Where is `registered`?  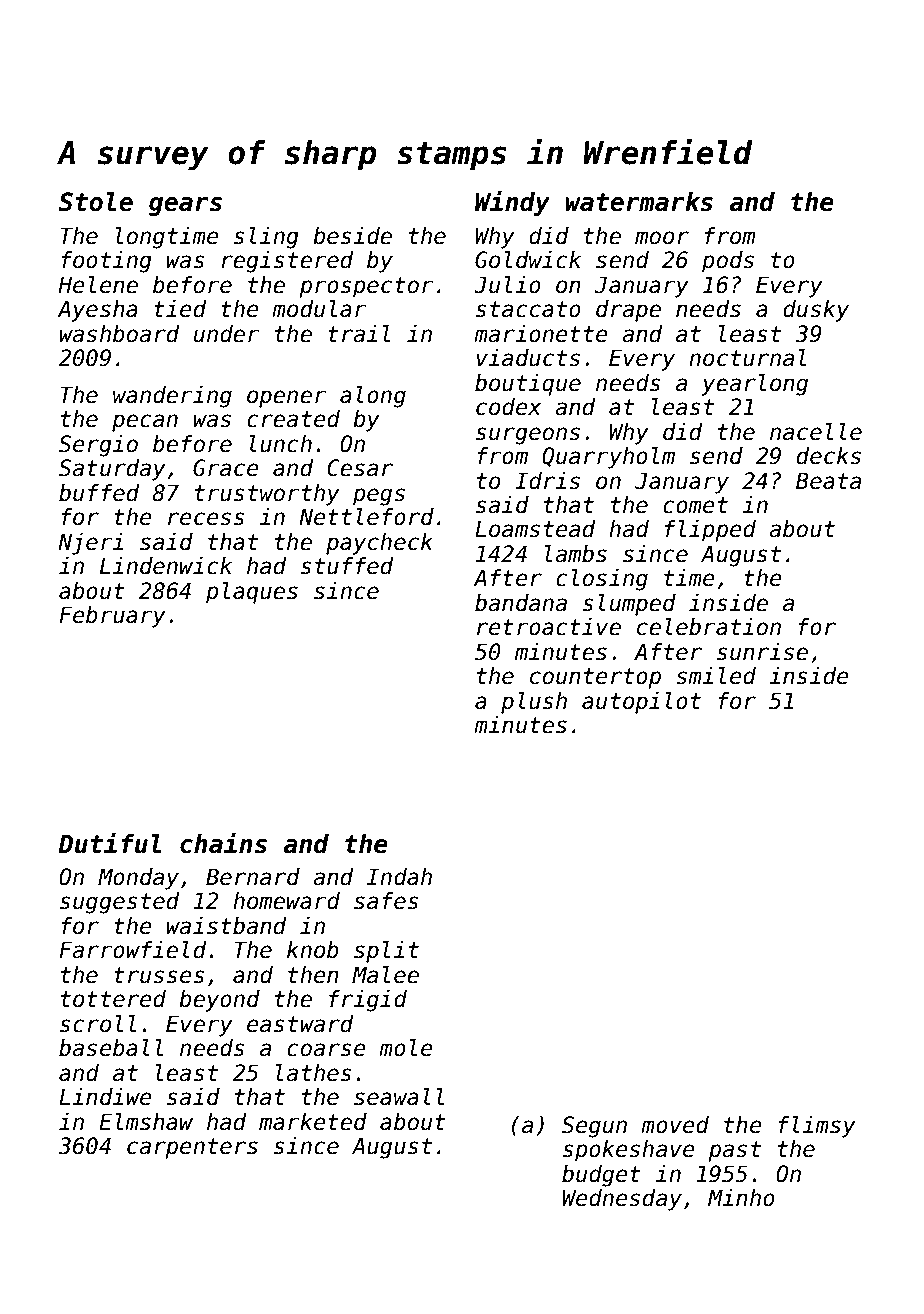
registered is located at coordinates (287, 262).
